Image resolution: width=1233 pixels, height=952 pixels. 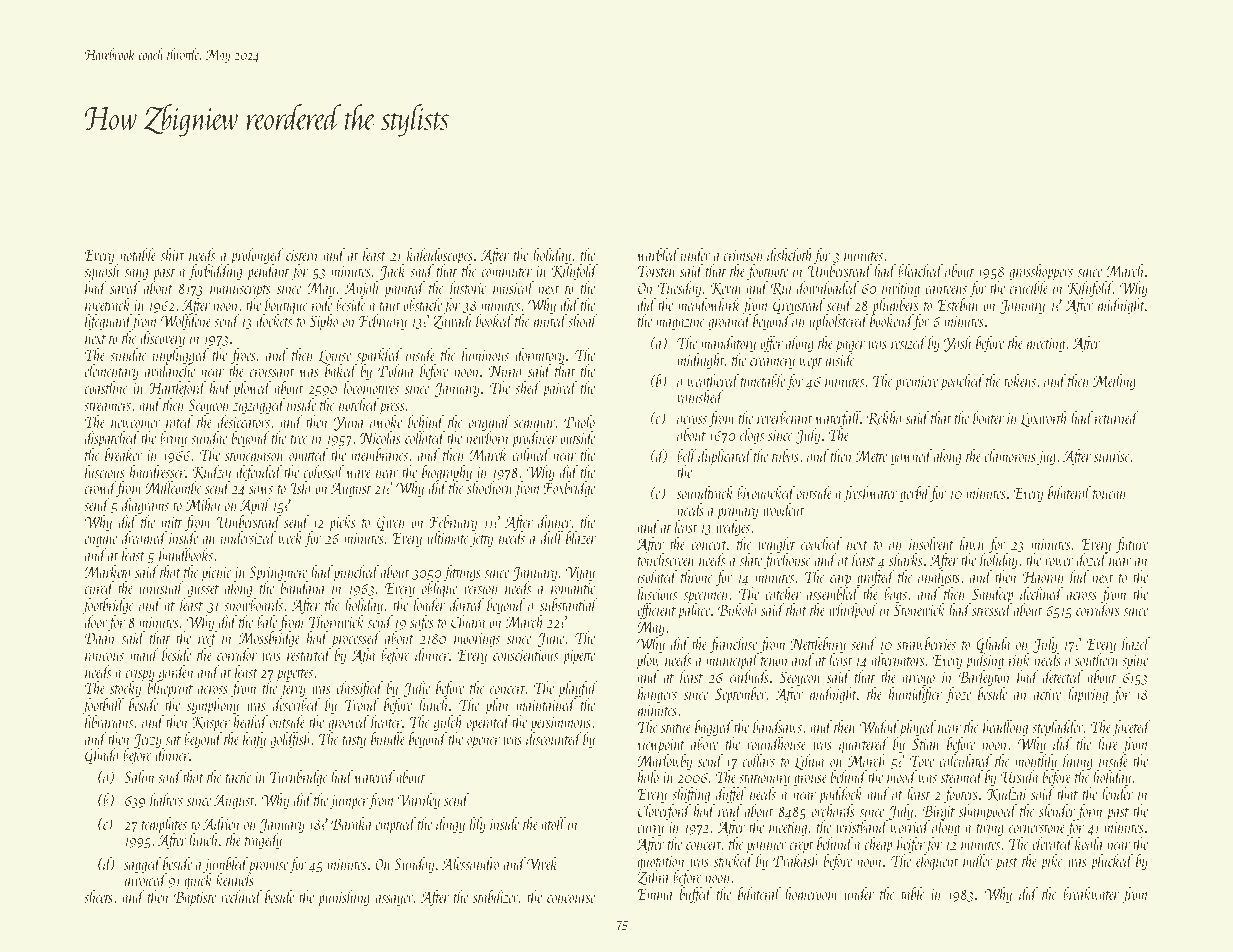 I want to click on Baptiste, so click(x=195, y=899).
